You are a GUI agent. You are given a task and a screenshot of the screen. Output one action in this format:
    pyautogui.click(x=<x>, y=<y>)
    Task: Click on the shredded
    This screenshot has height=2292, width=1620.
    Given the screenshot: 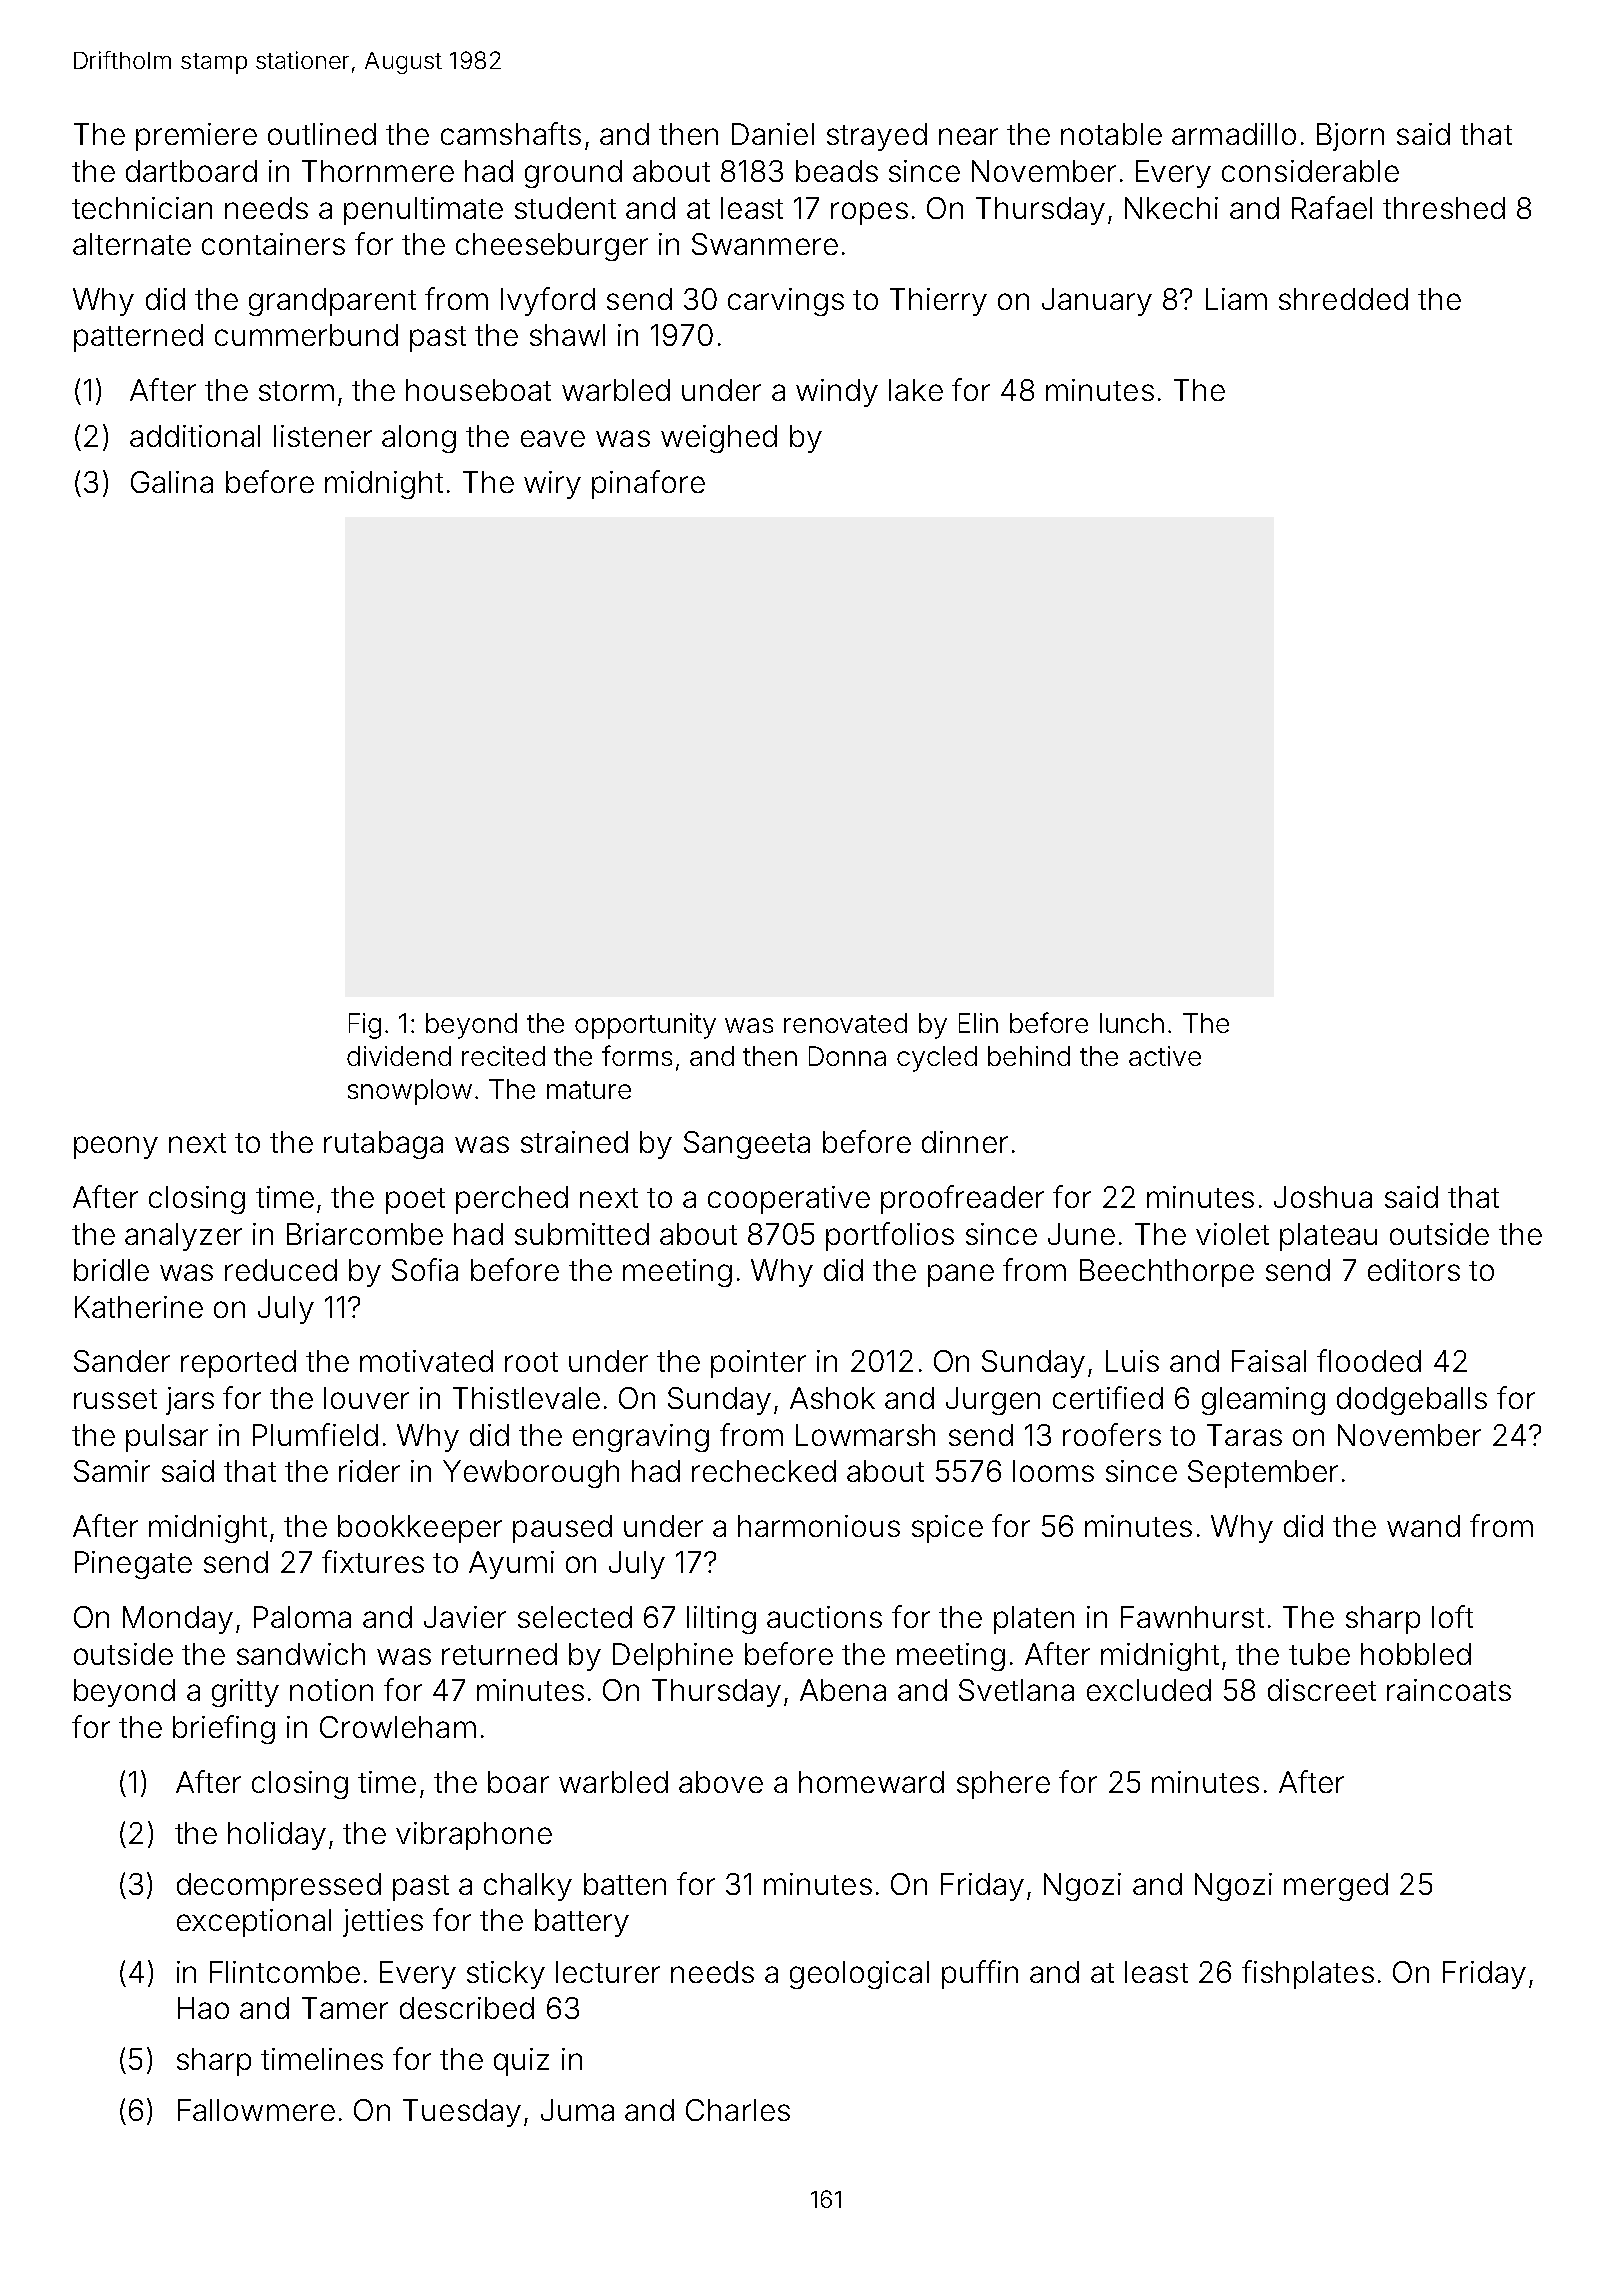 What is the action you would take?
    pyautogui.click(x=1343, y=299)
